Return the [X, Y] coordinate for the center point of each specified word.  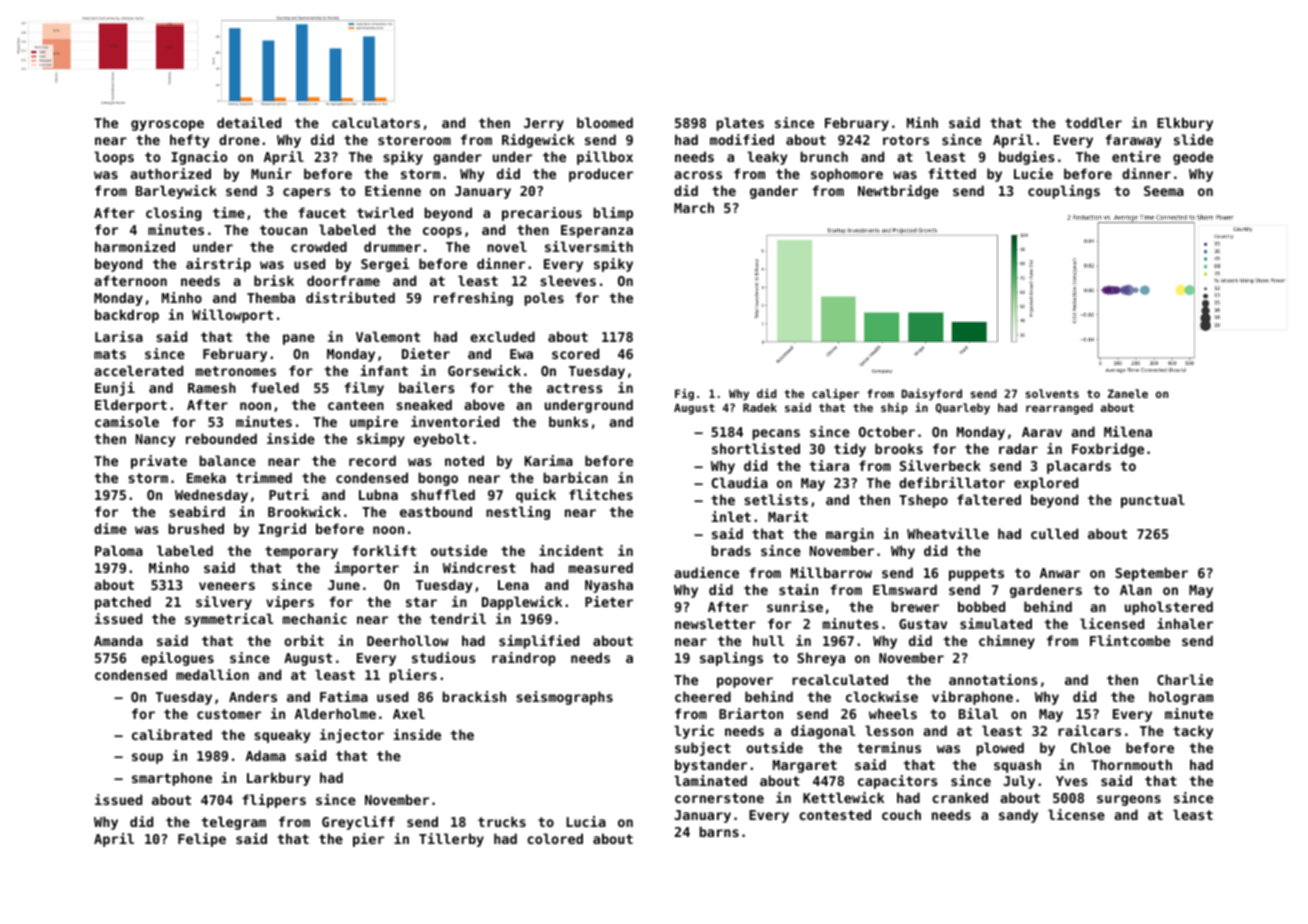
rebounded [221, 438]
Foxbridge [1108, 450]
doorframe [343, 280]
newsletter [715, 623]
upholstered [1169, 608]
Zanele [1128, 393]
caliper [835, 395]
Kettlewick [843, 797]
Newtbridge [898, 192]
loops [114, 158]
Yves [1072, 781]
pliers [413, 676]
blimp [613, 214]
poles [544, 299]
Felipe [202, 840]
